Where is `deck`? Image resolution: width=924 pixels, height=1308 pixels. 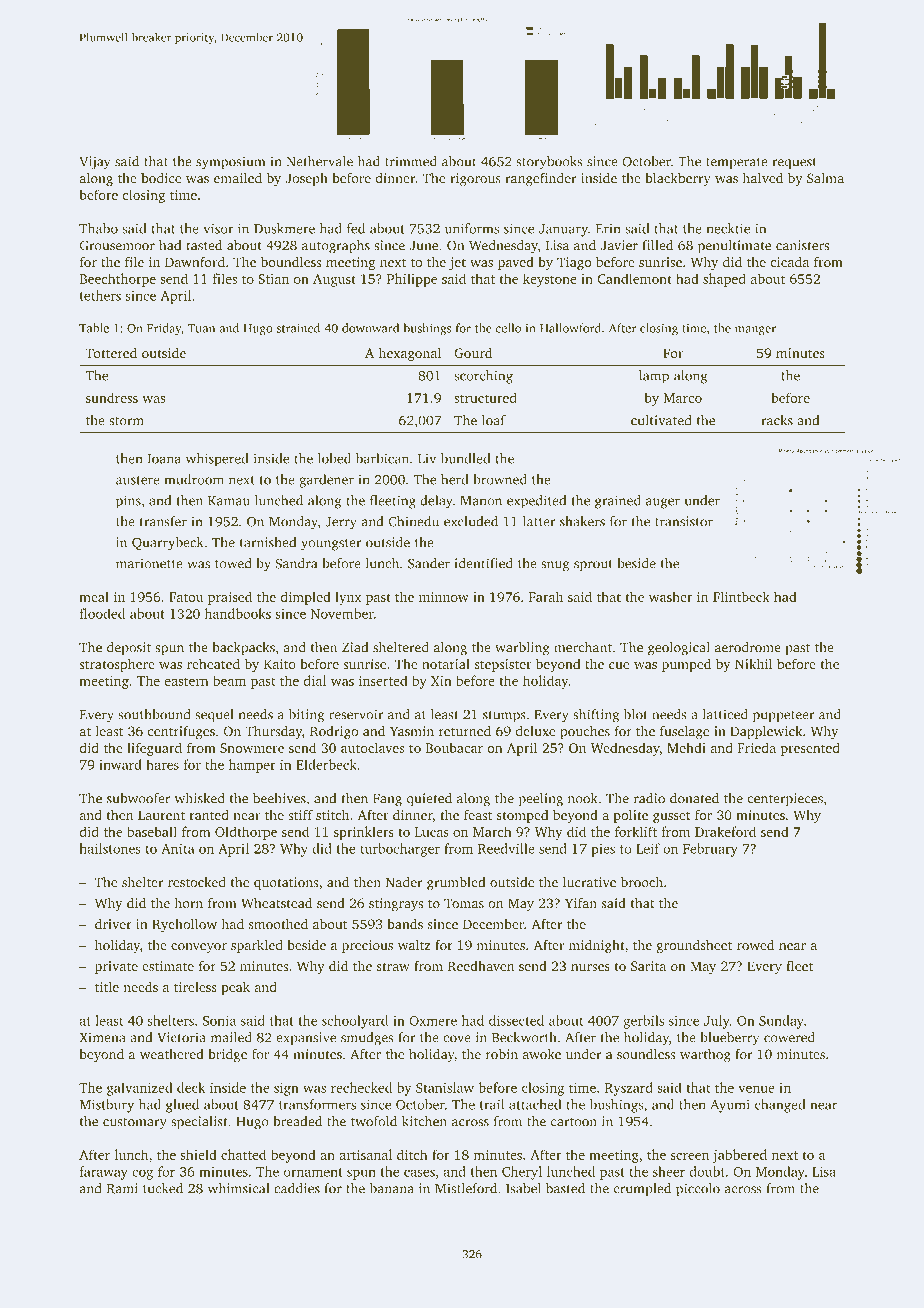 deck is located at coordinates (191, 1087).
